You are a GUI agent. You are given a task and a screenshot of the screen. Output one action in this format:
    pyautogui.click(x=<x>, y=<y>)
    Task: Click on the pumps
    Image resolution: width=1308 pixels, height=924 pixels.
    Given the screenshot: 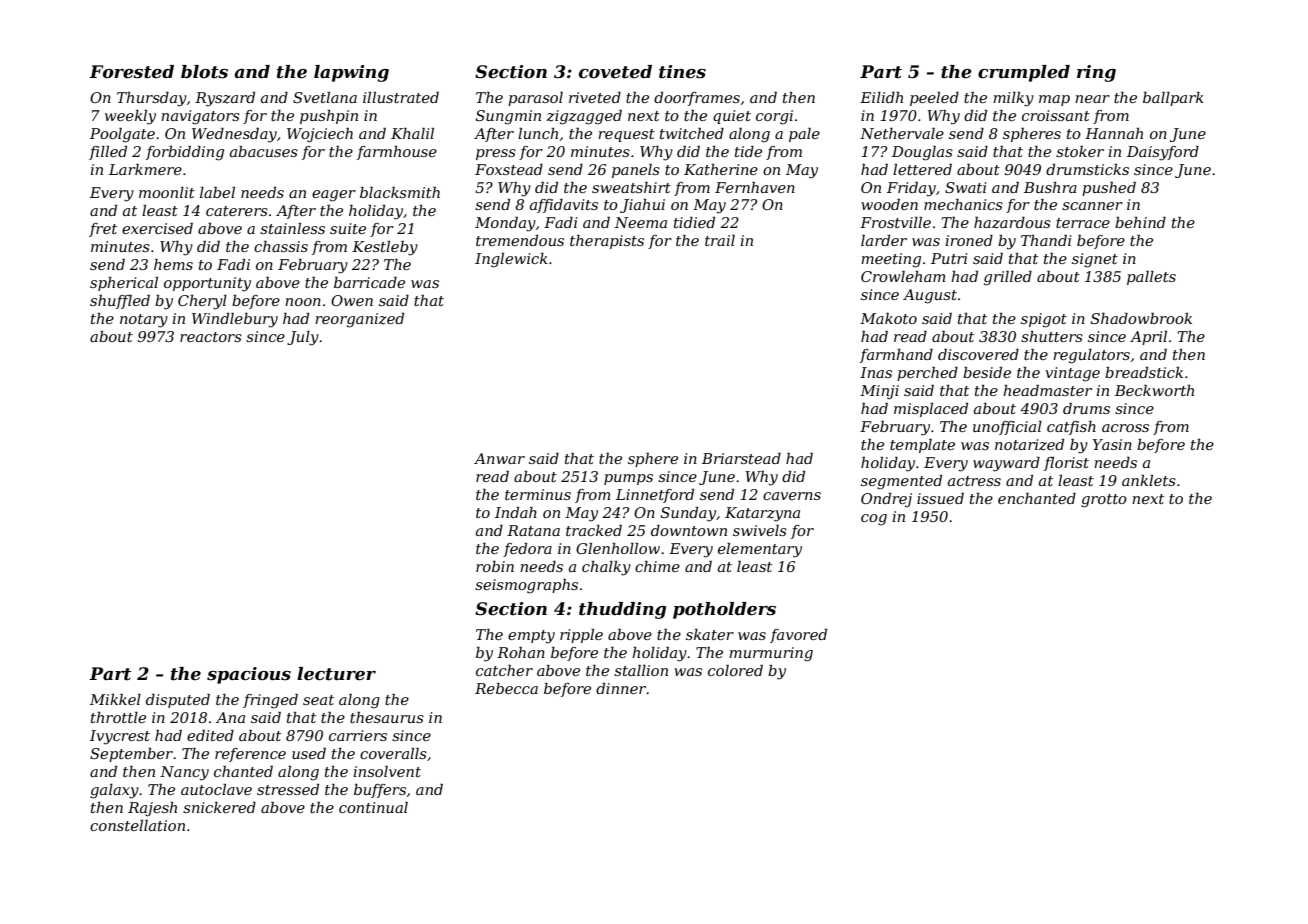 What is the action you would take?
    pyautogui.click(x=628, y=479)
